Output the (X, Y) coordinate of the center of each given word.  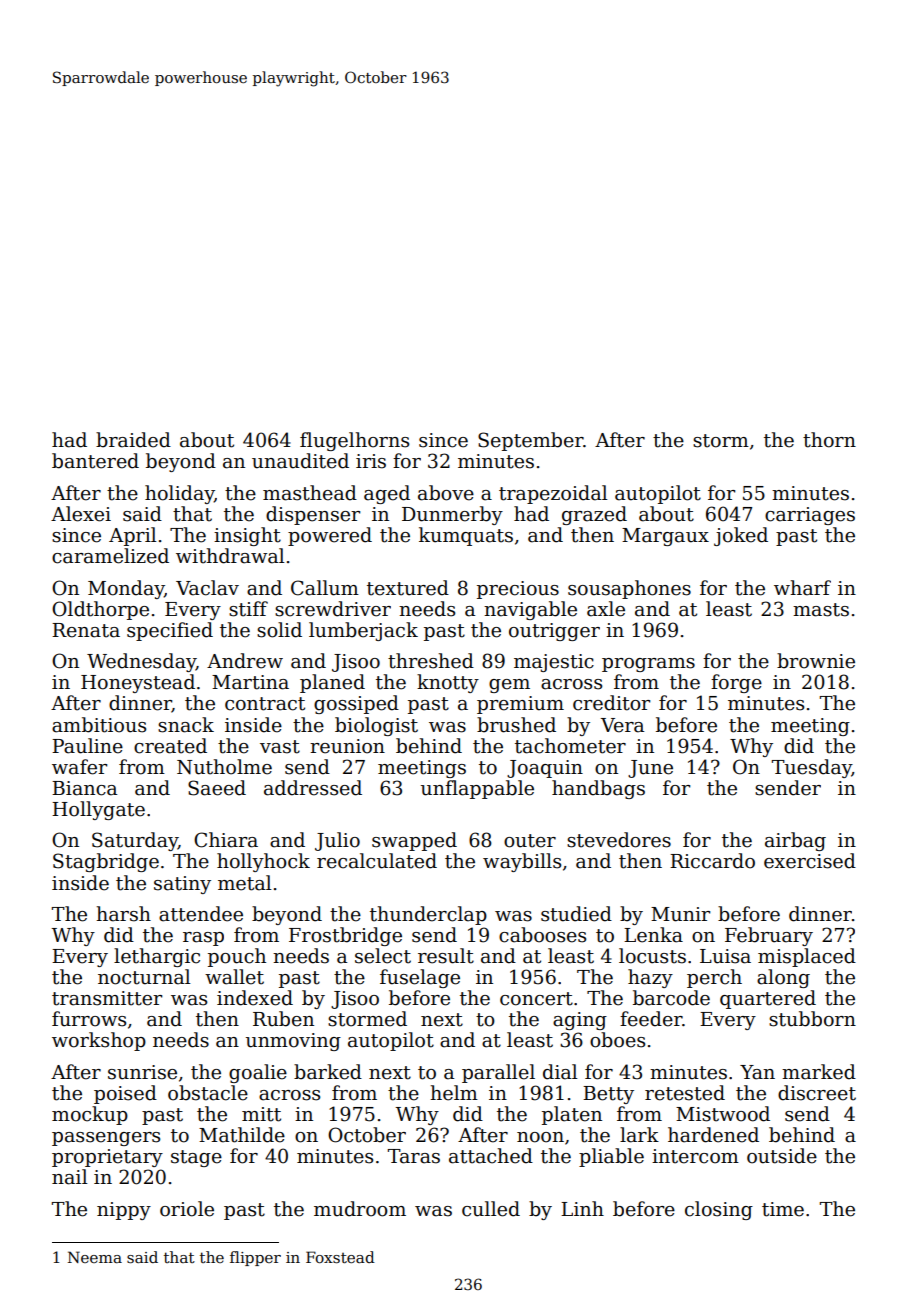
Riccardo (712, 861)
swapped (414, 841)
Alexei (81, 514)
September (531, 441)
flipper (255, 1258)
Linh (582, 1208)
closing (719, 1210)
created (170, 746)
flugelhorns (354, 441)
